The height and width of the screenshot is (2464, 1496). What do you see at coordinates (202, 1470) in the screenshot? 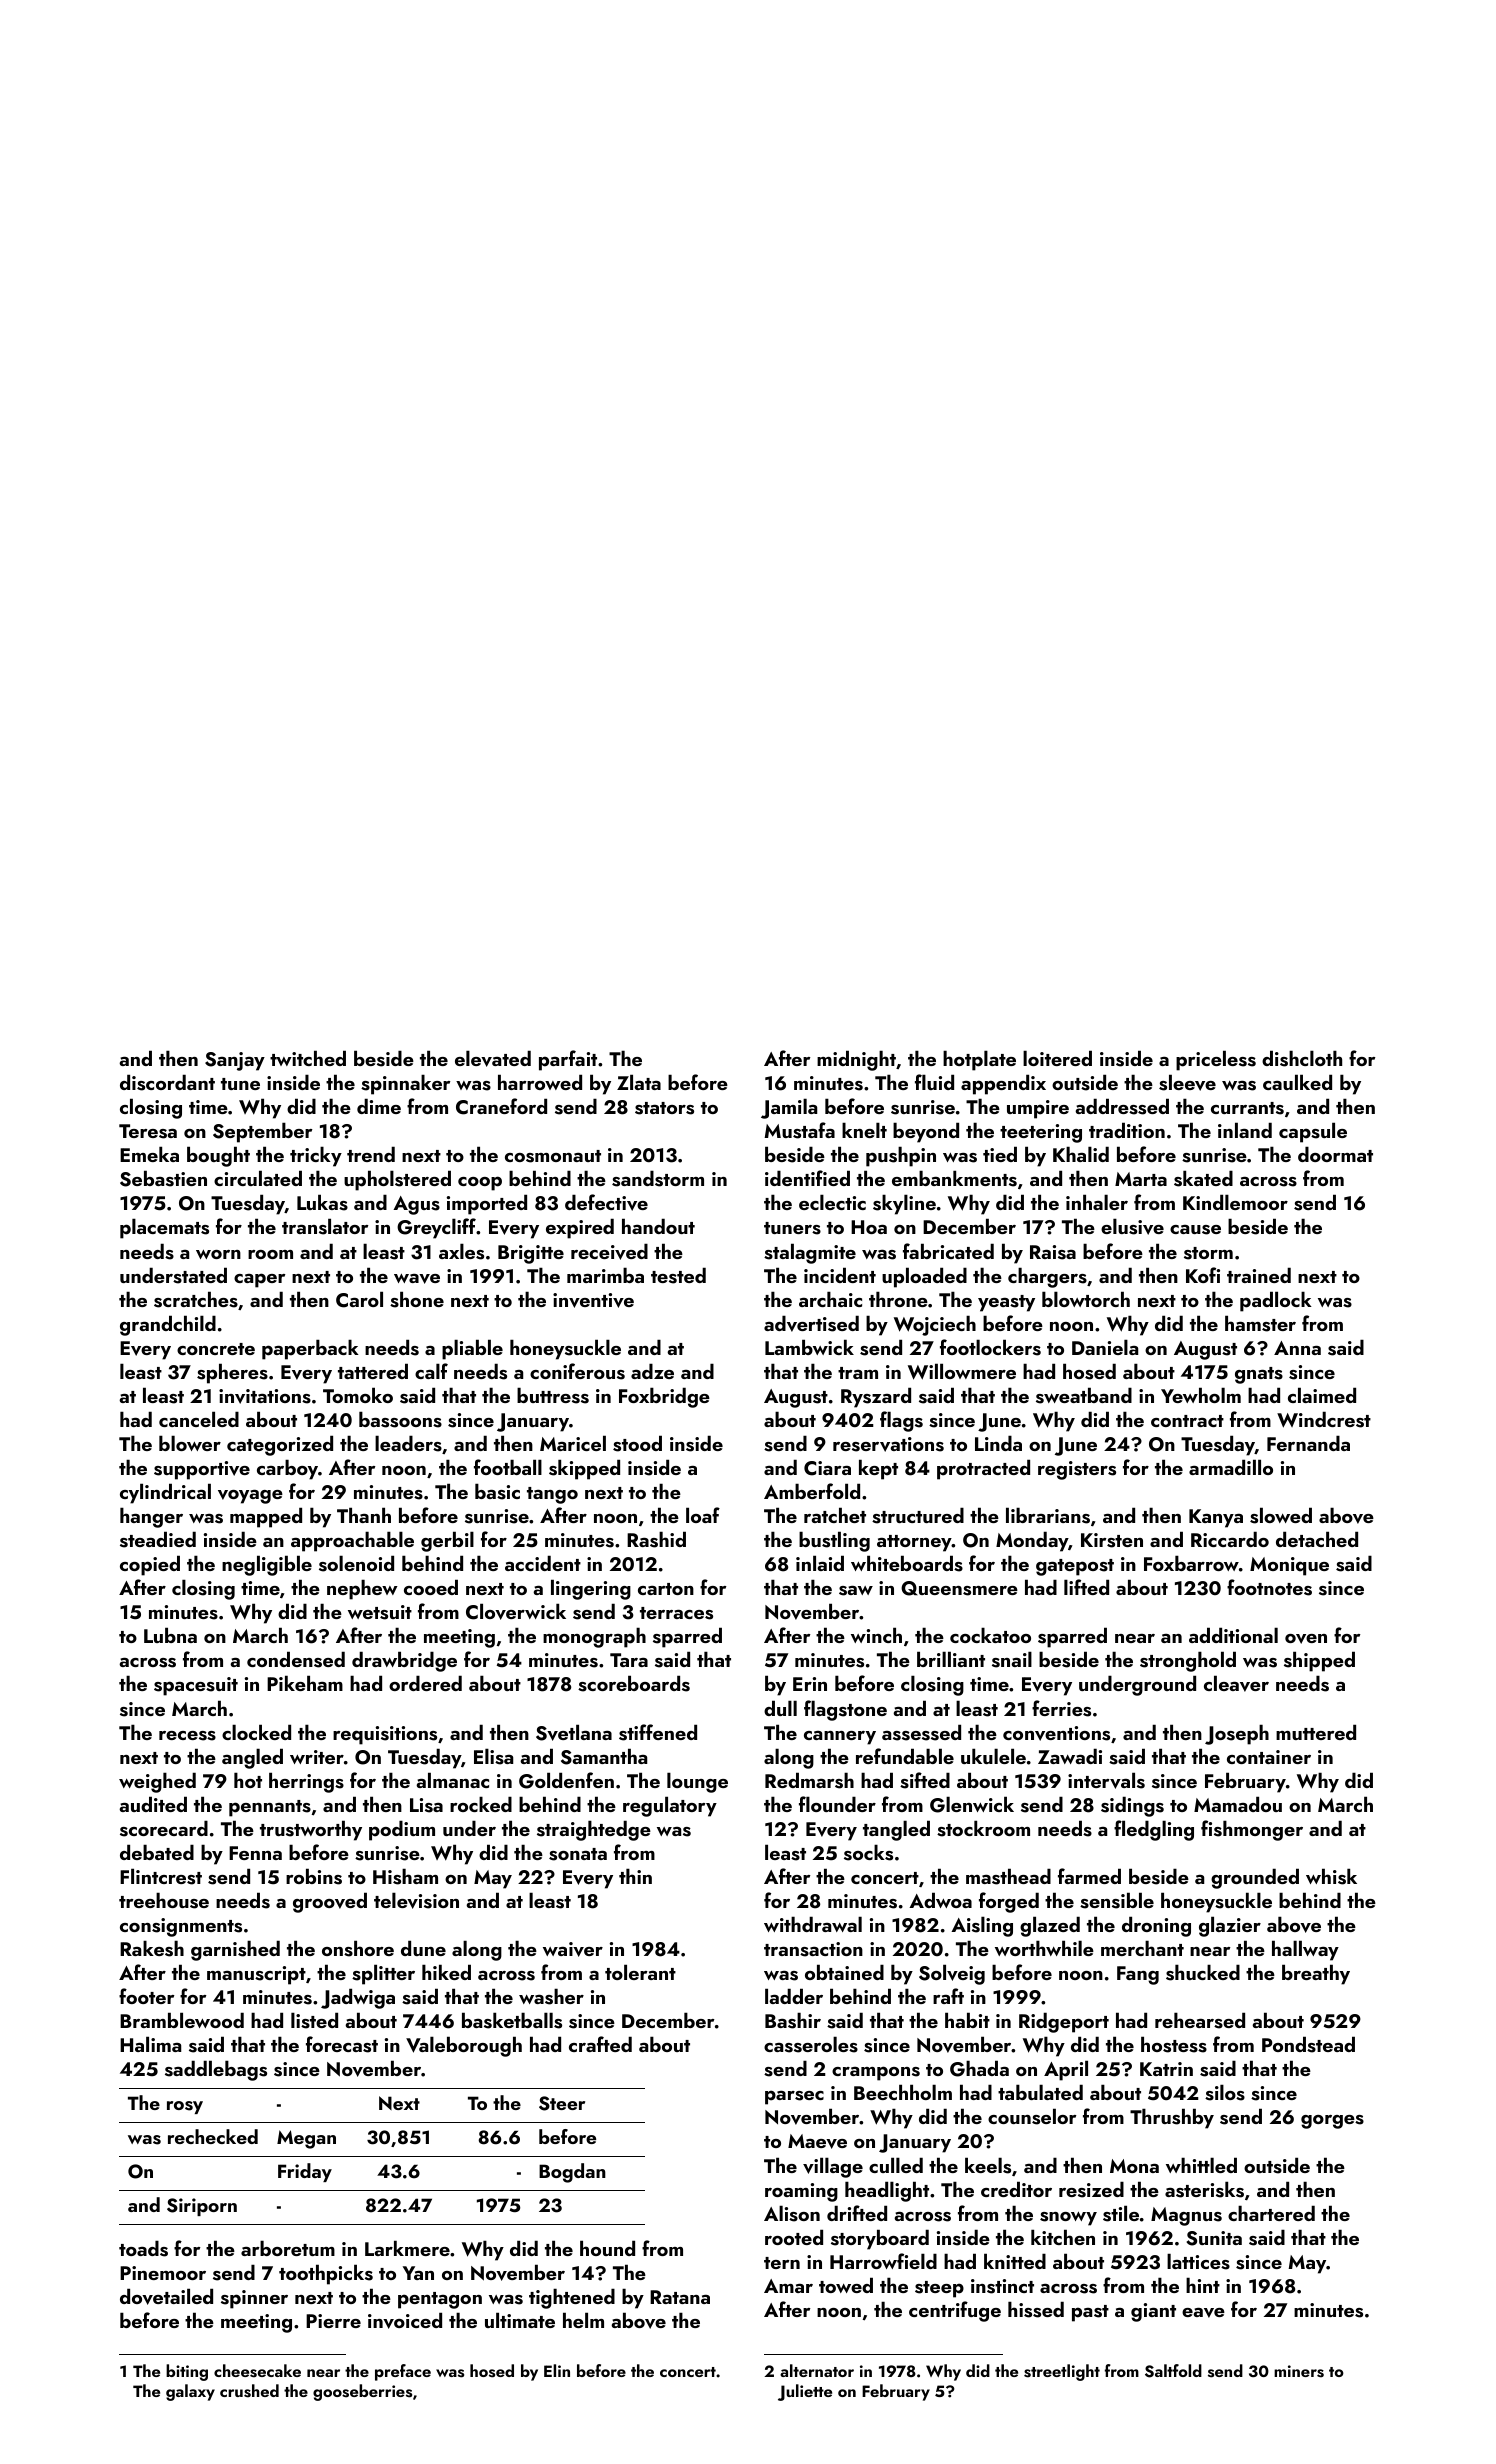
I see `supportive` at bounding box center [202, 1470].
